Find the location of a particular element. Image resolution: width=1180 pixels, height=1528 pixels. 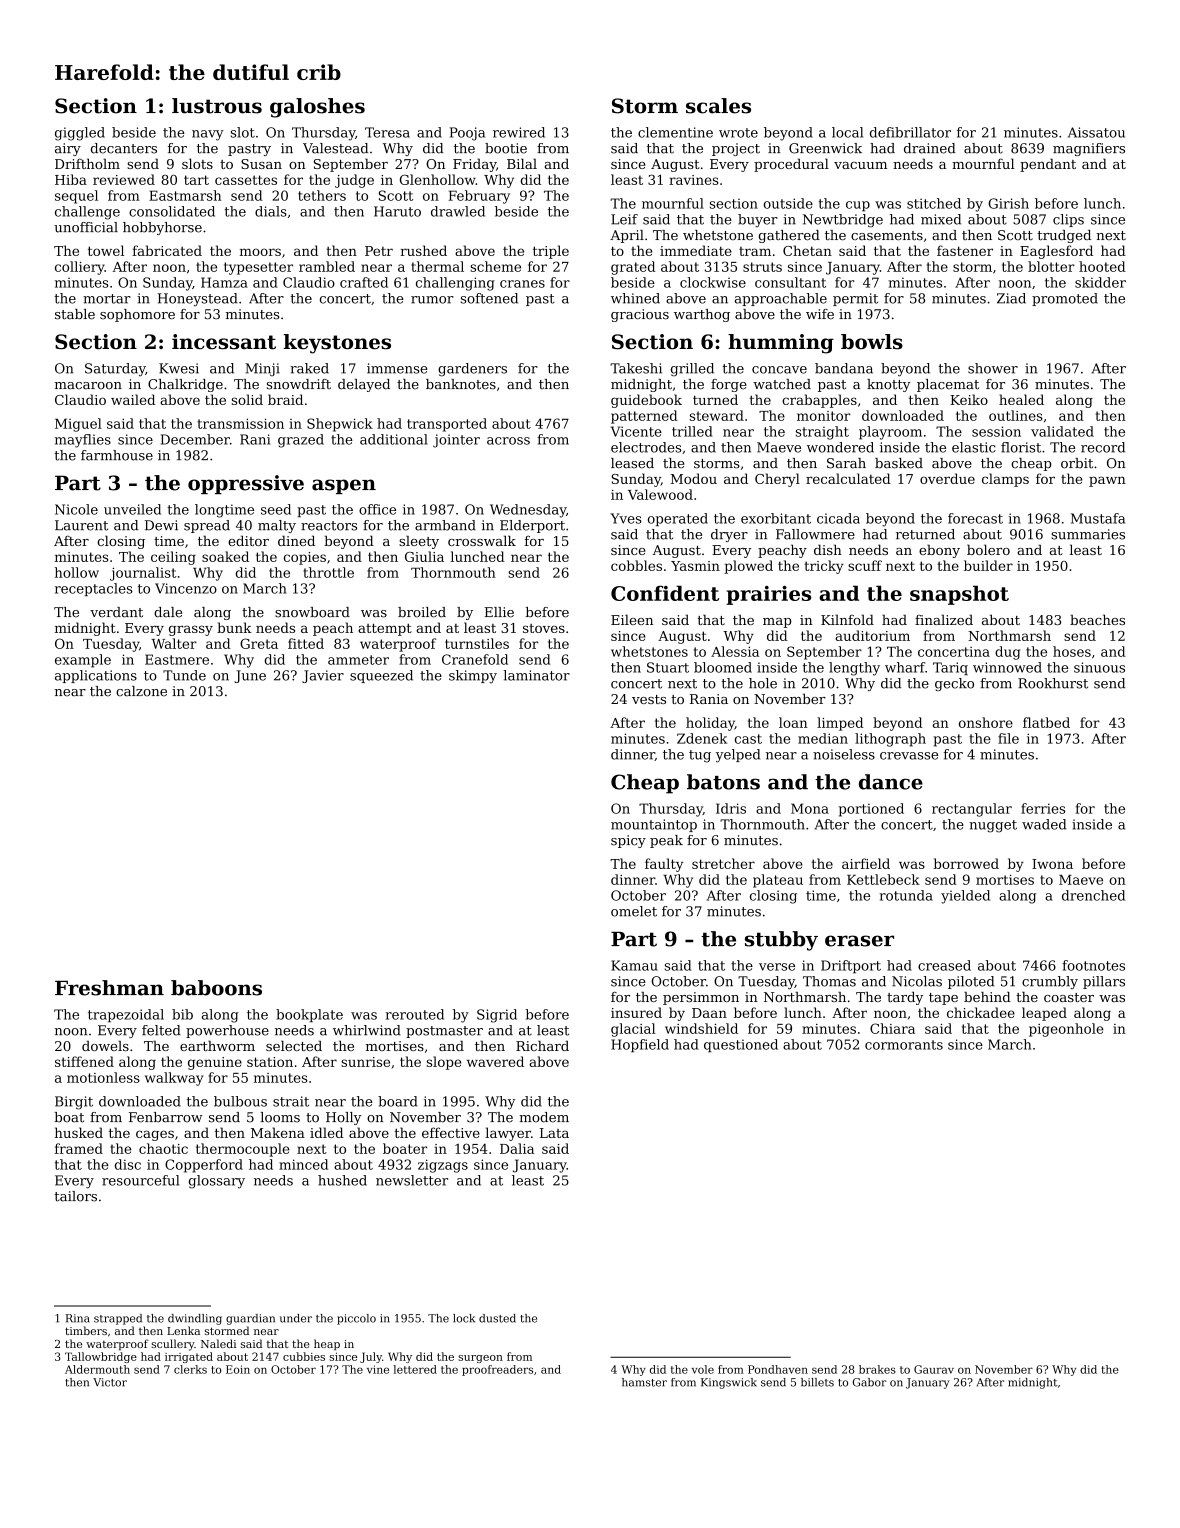

bulbous is located at coordinates (240, 1101).
